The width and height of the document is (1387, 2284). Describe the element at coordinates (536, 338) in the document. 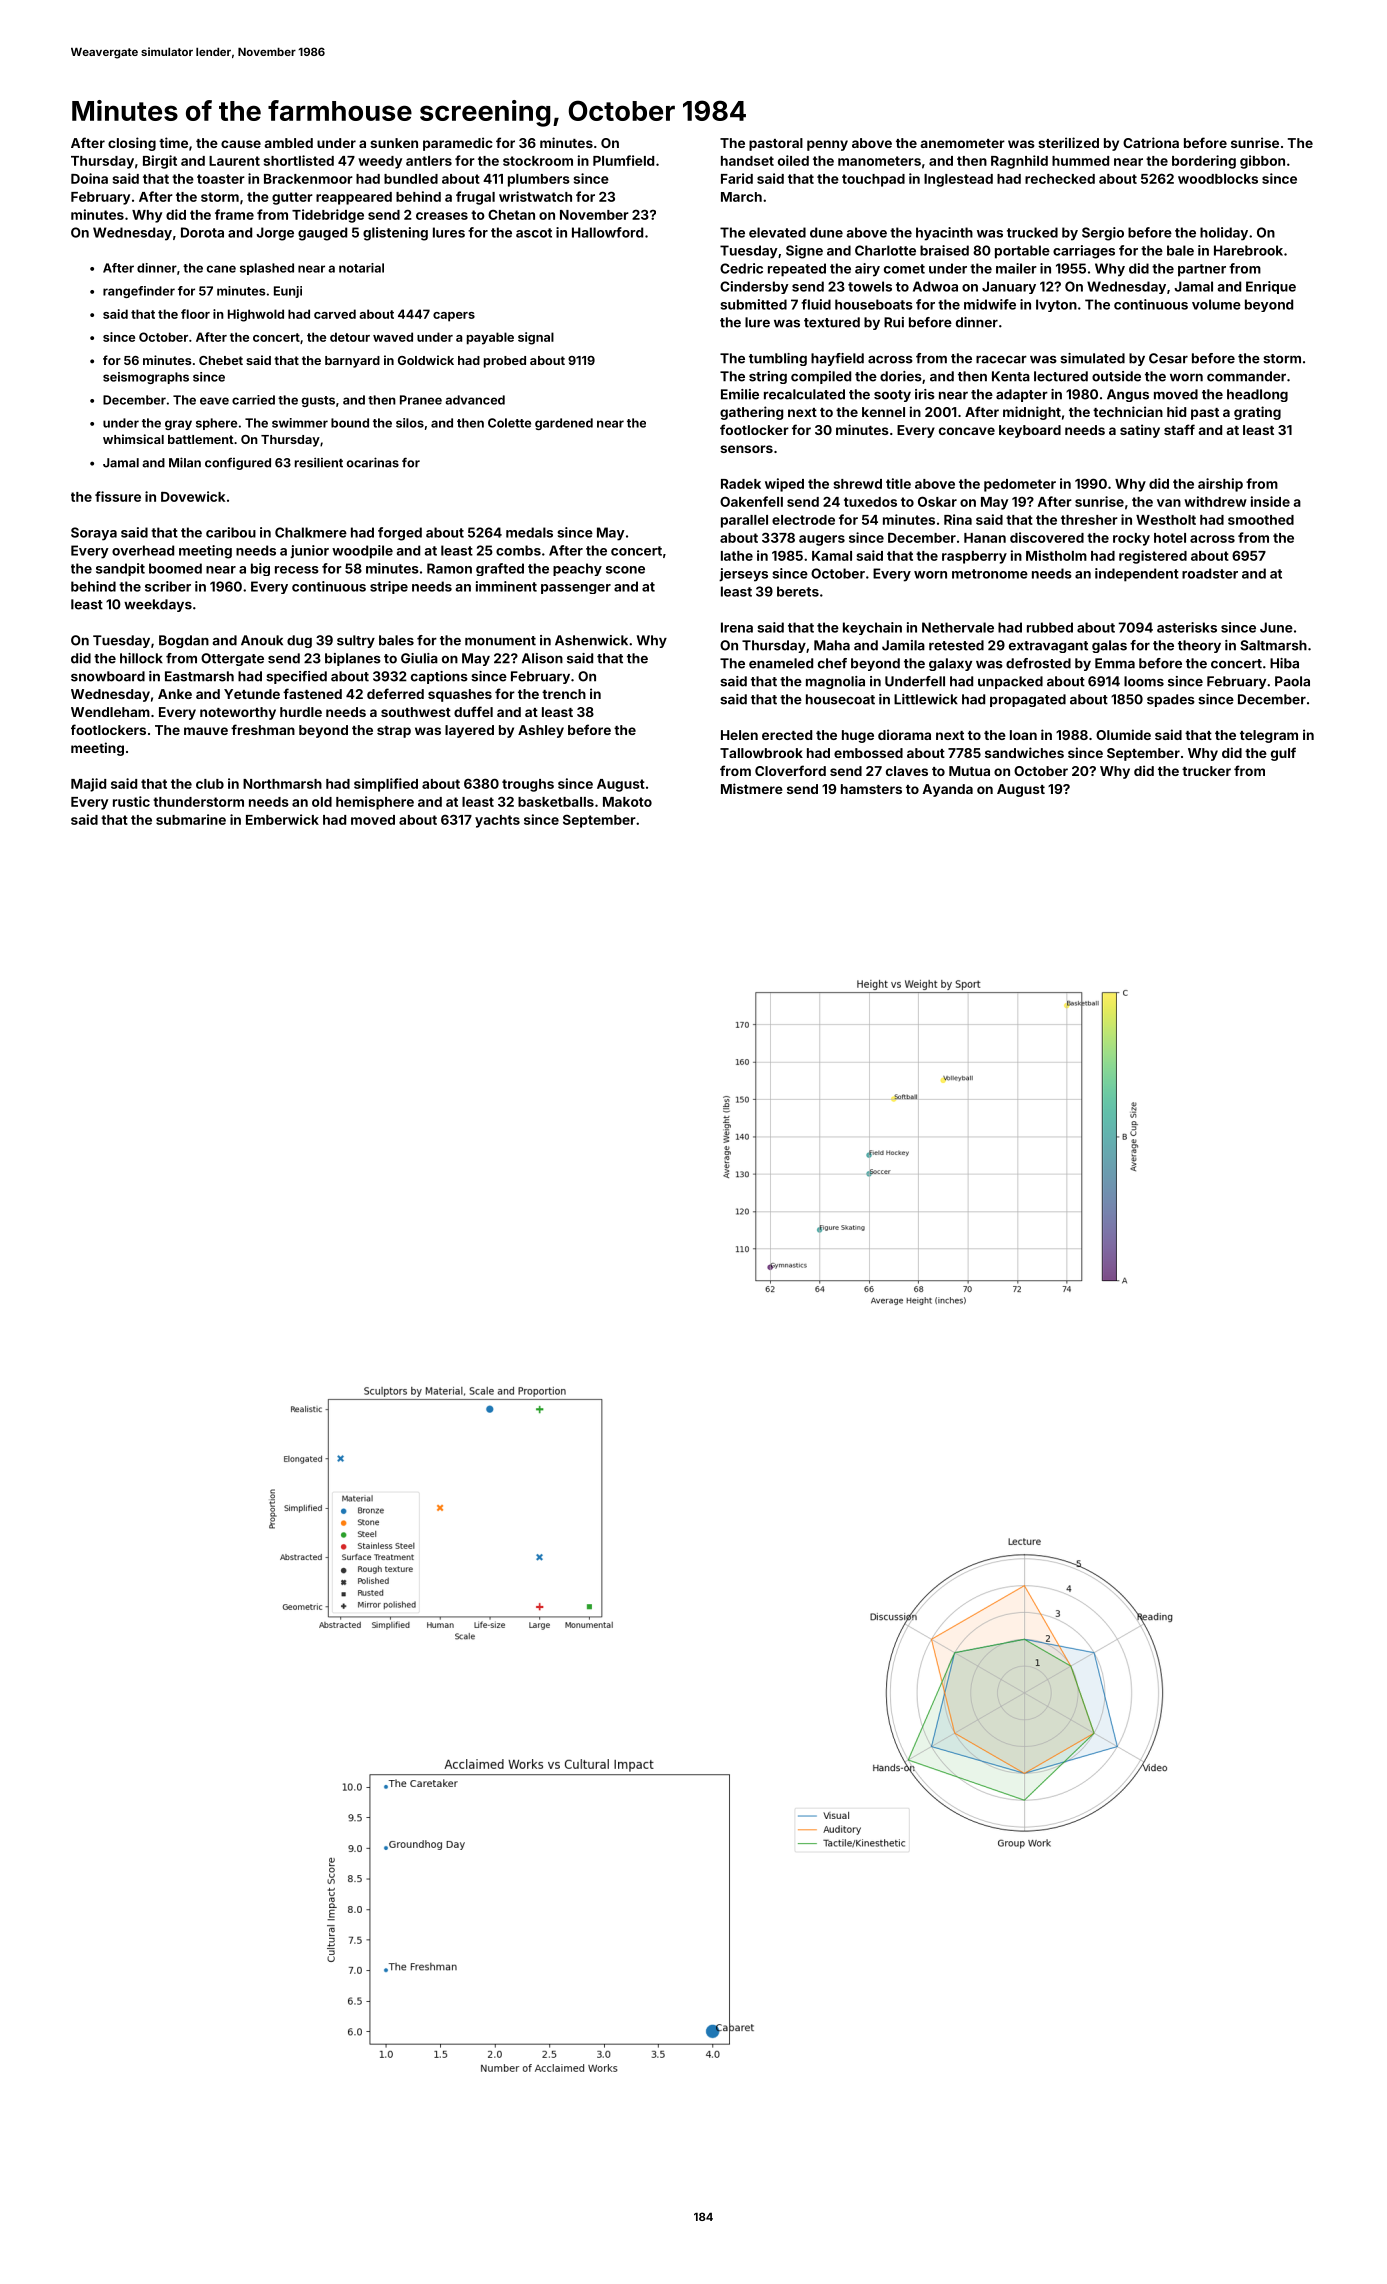

I see `signal` at that location.
